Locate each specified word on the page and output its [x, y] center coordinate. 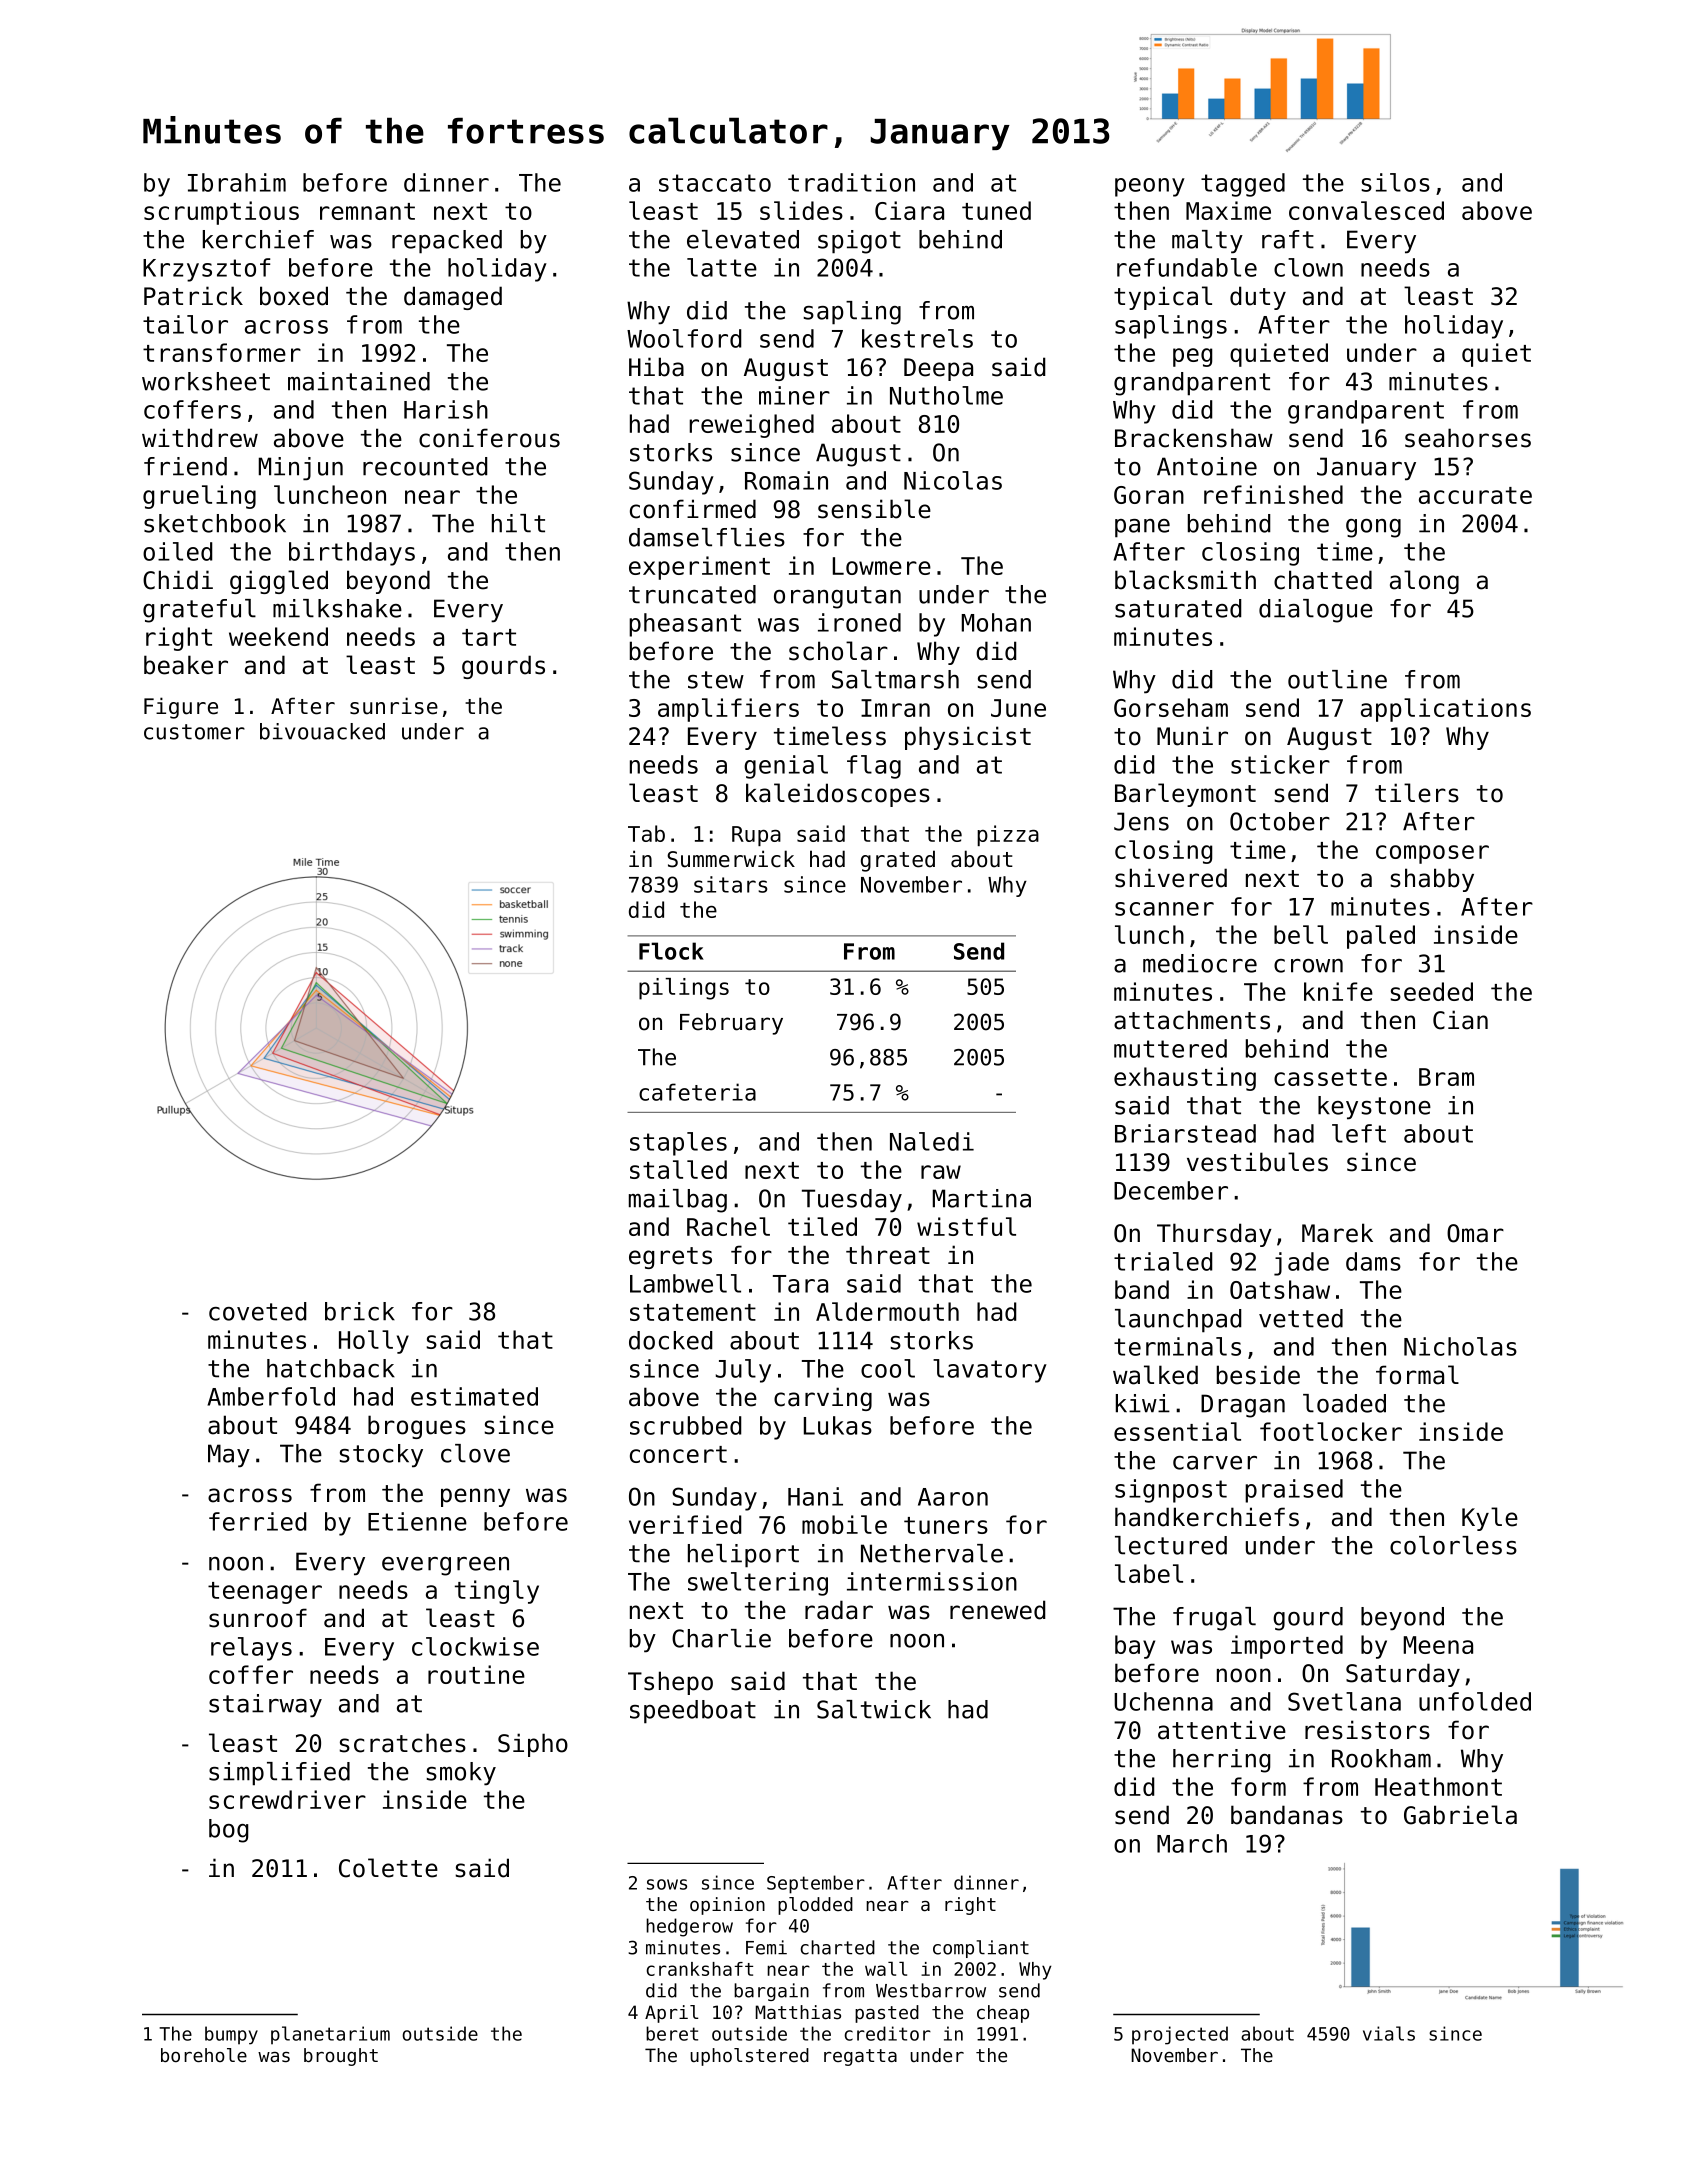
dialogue [1316, 611]
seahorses [1468, 438]
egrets [670, 1258]
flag [874, 767]
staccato [715, 183]
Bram [1446, 1077]
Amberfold [271, 1396]
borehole [204, 2055]
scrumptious [221, 213]
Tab [646, 833]
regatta [860, 2057]
